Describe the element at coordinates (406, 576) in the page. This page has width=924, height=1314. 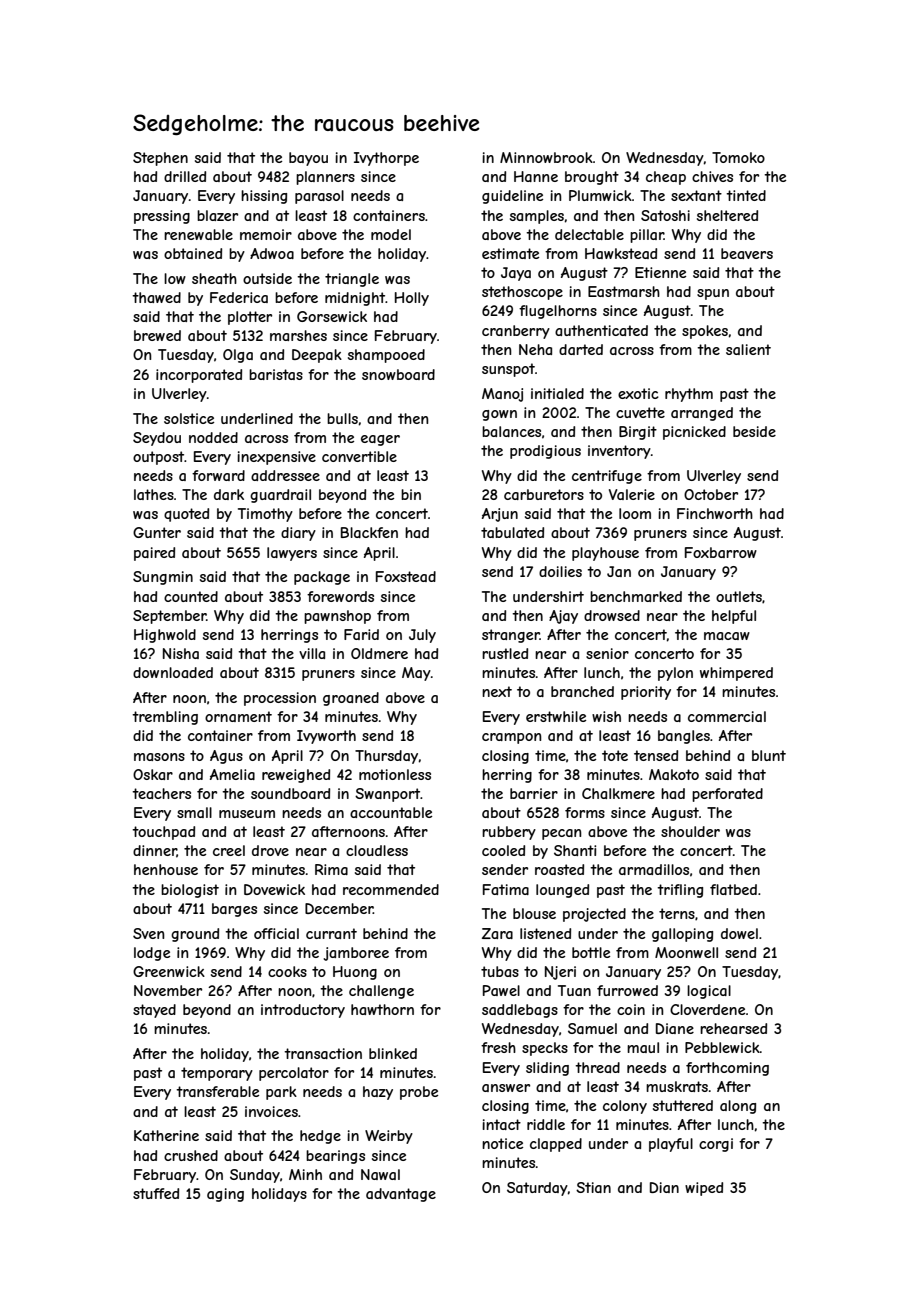
I see `Foxstead` at that location.
